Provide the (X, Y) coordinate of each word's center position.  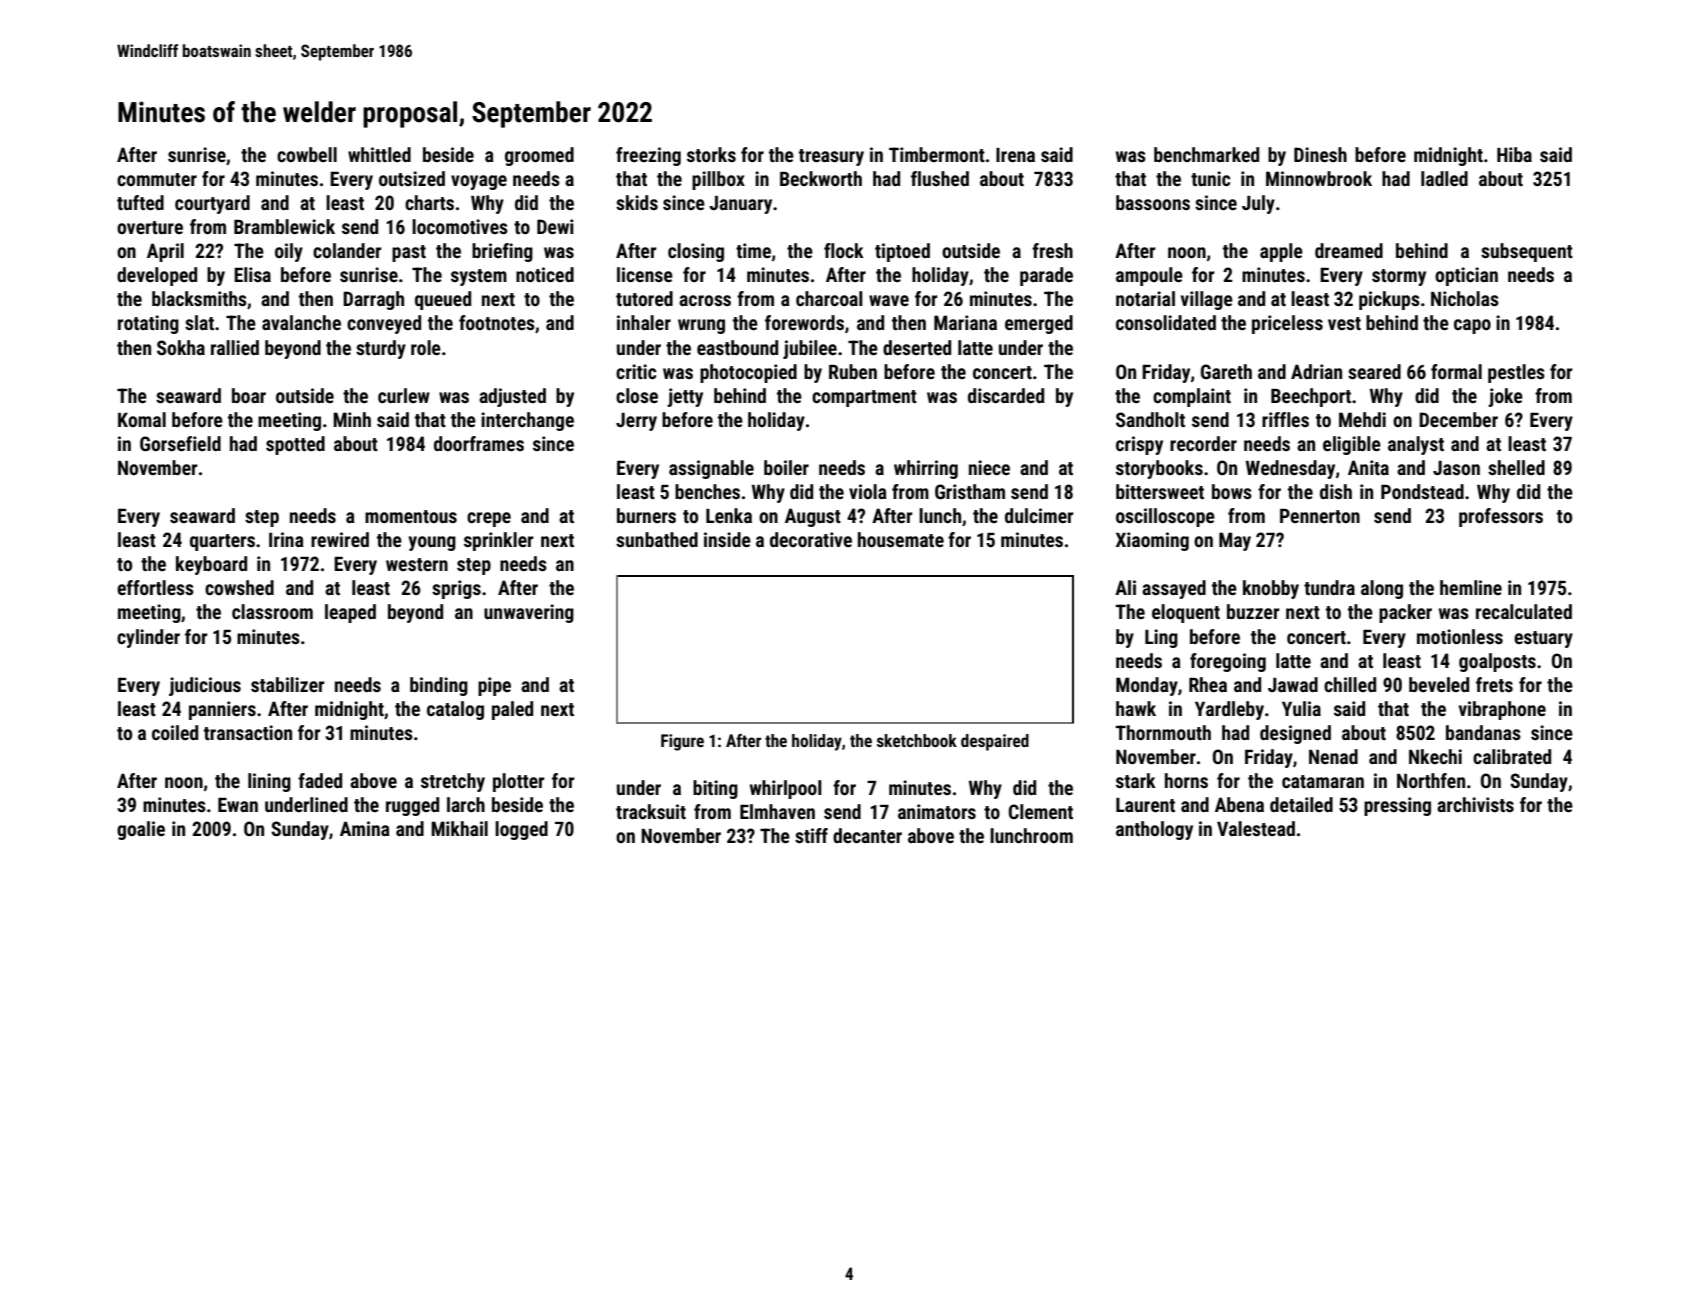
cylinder (148, 638)
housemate (901, 539)
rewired (340, 539)
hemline (1471, 587)
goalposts (1497, 662)
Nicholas (1465, 298)
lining (269, 782)
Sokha (181, 347)
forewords (804, 322)
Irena (1015, 155)
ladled (1444, 178)
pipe (494, 686)
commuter (157, 179)
